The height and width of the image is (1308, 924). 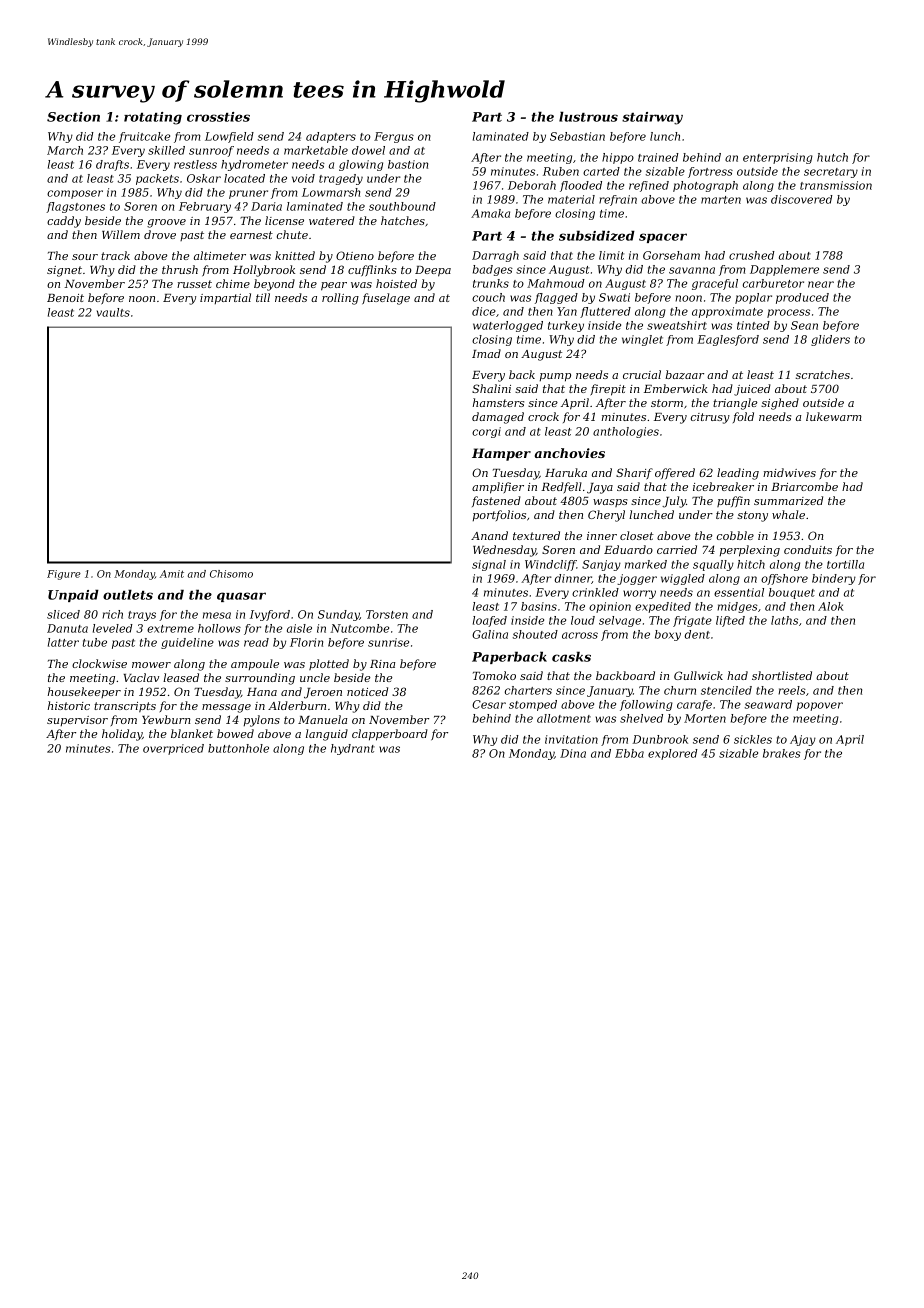 I want to click on lustrous, so click(x=588, y=116).
